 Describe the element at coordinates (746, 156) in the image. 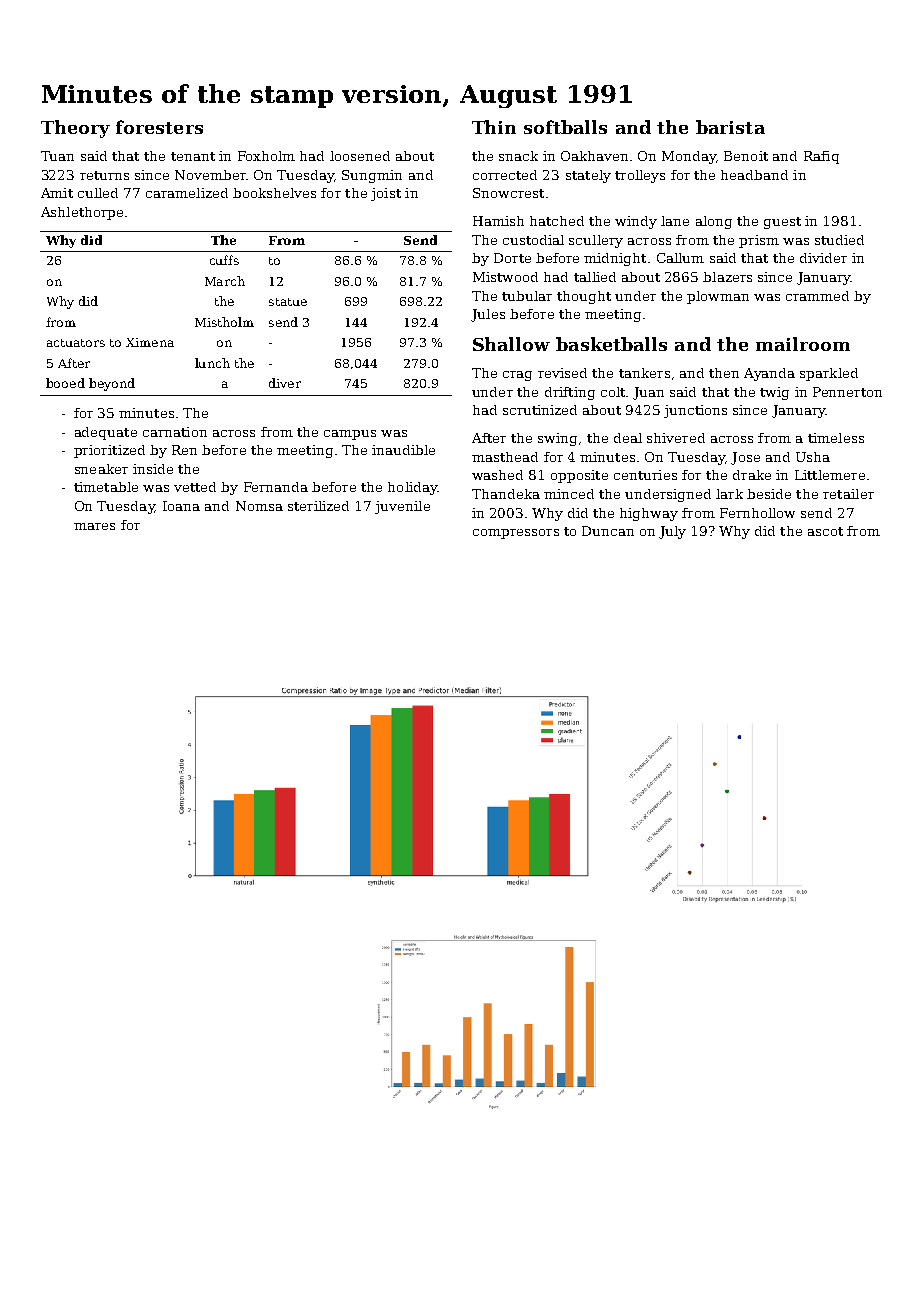

I see `Benoit` at that location.
